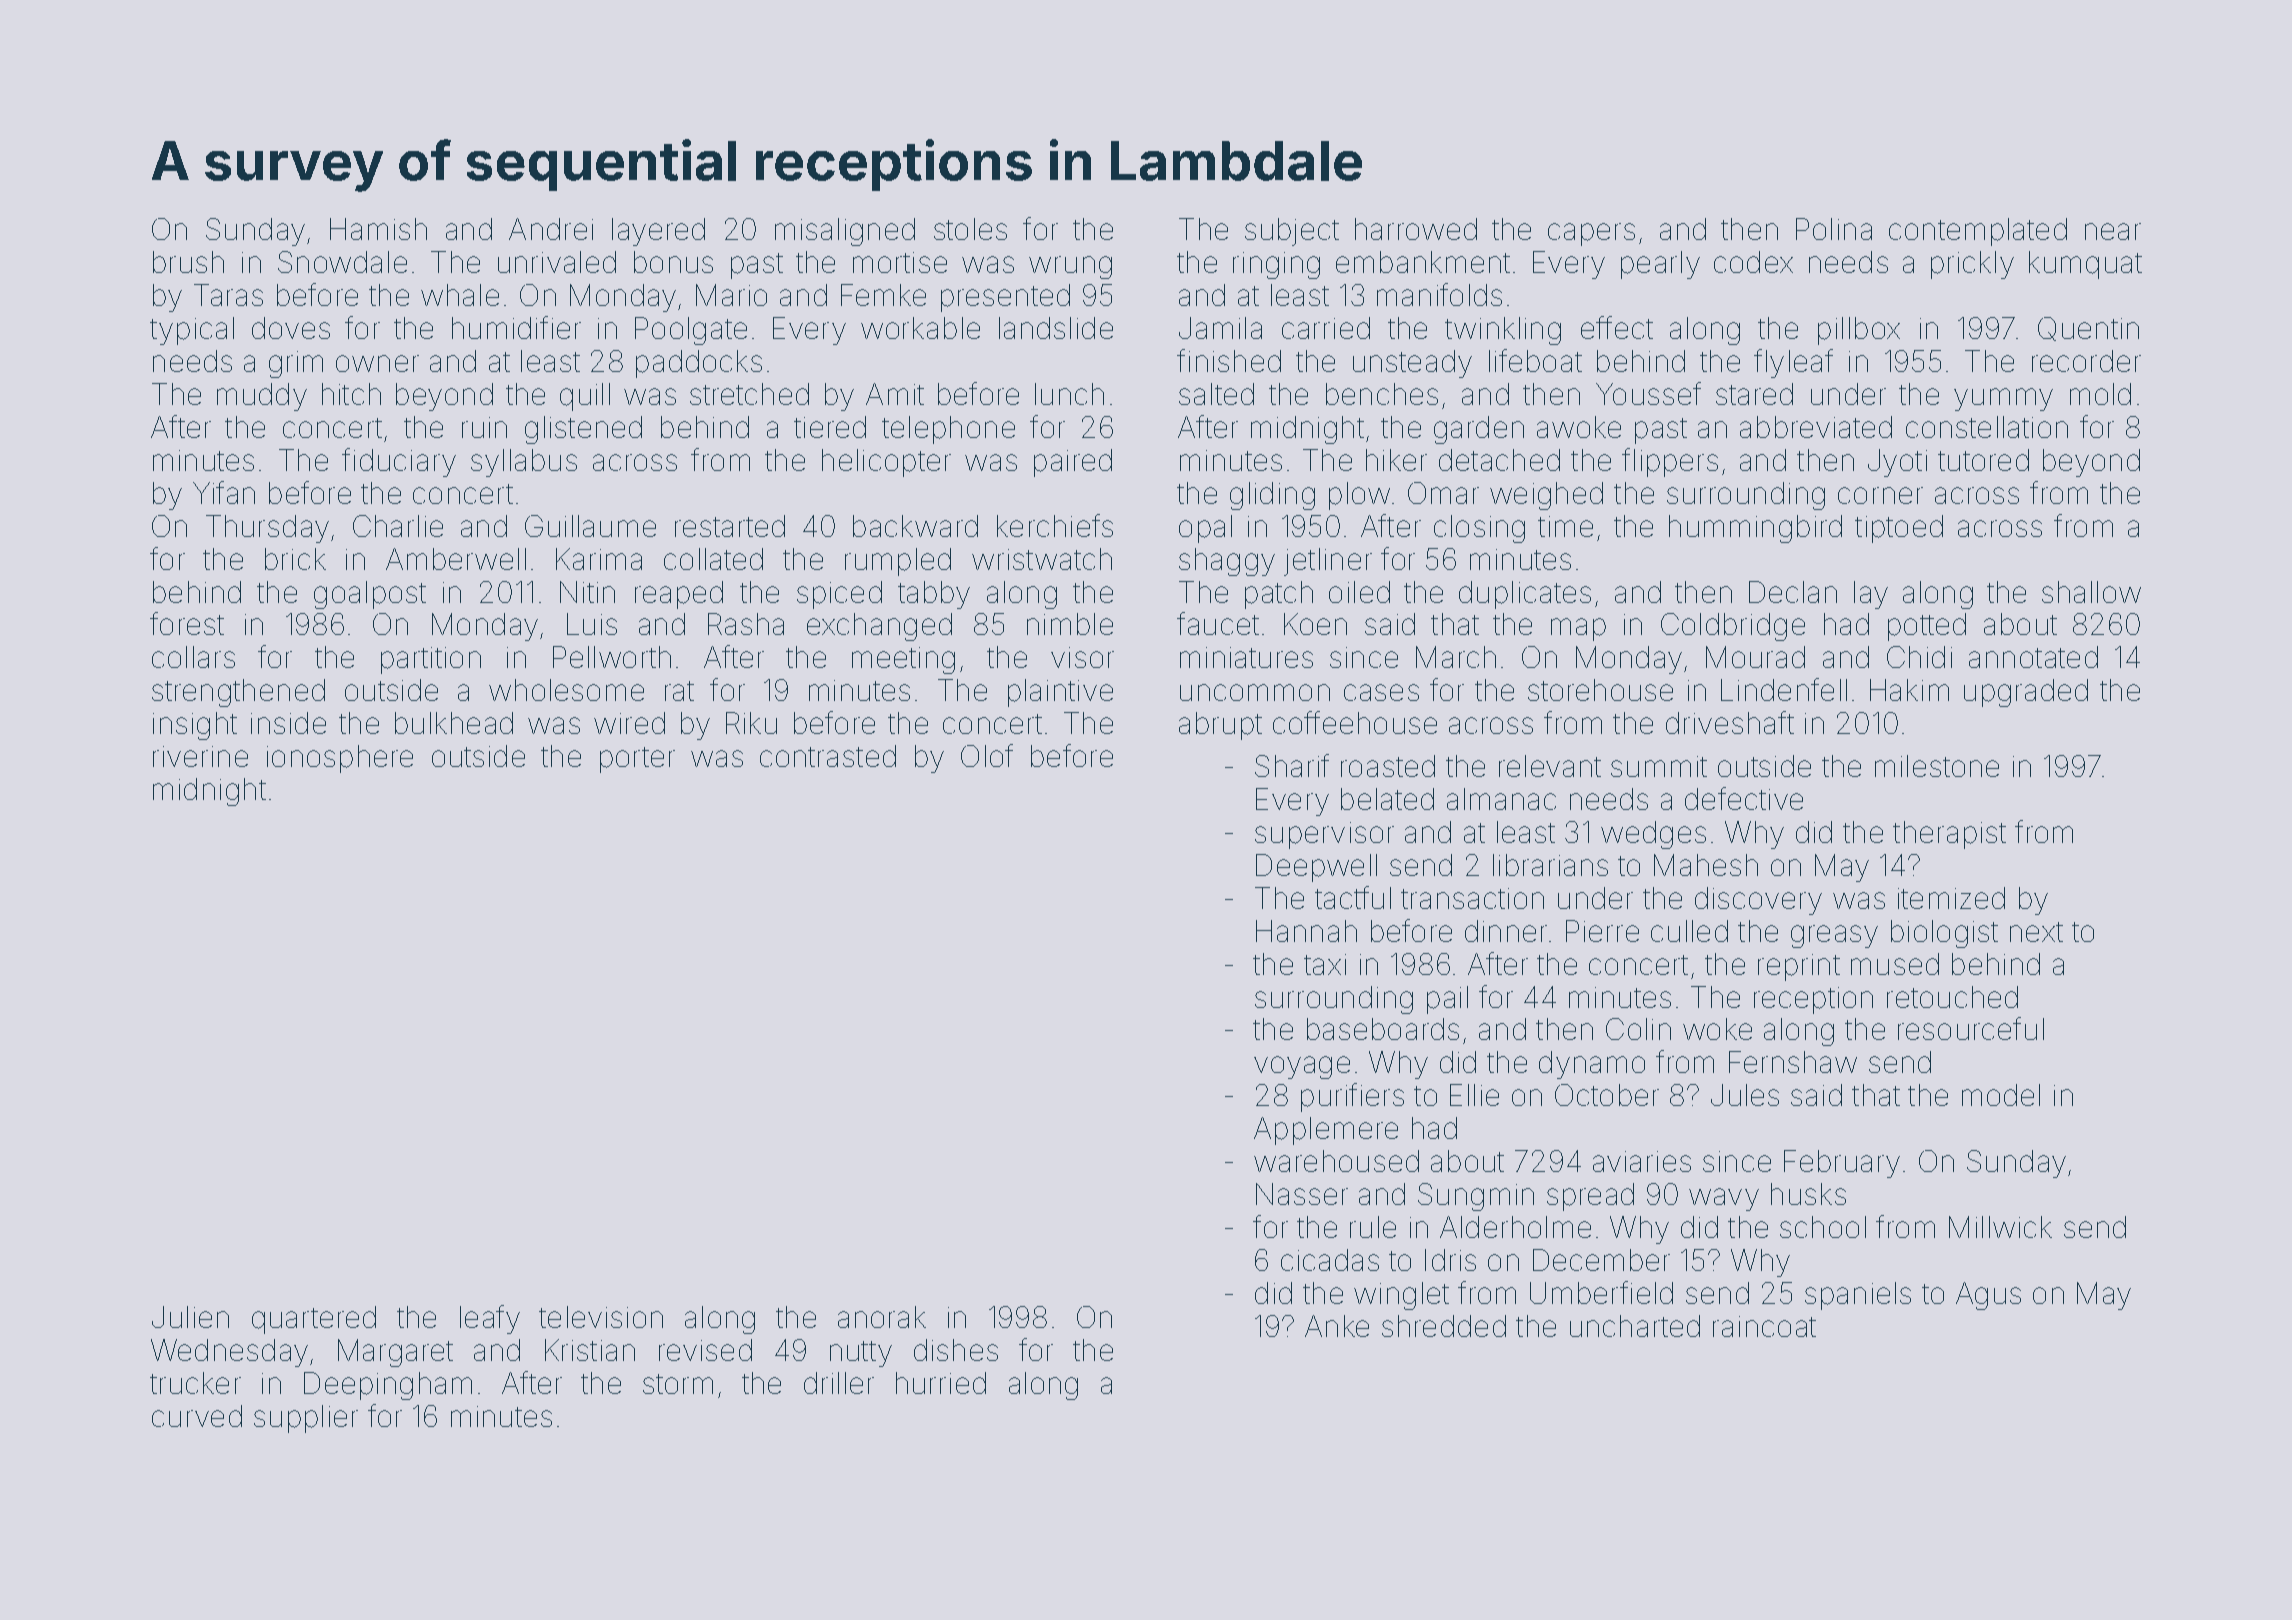 The image size is (2292, 1620). Describe the element at coordinates (340, 759) in the document. I see `ionosphere` at that location.
